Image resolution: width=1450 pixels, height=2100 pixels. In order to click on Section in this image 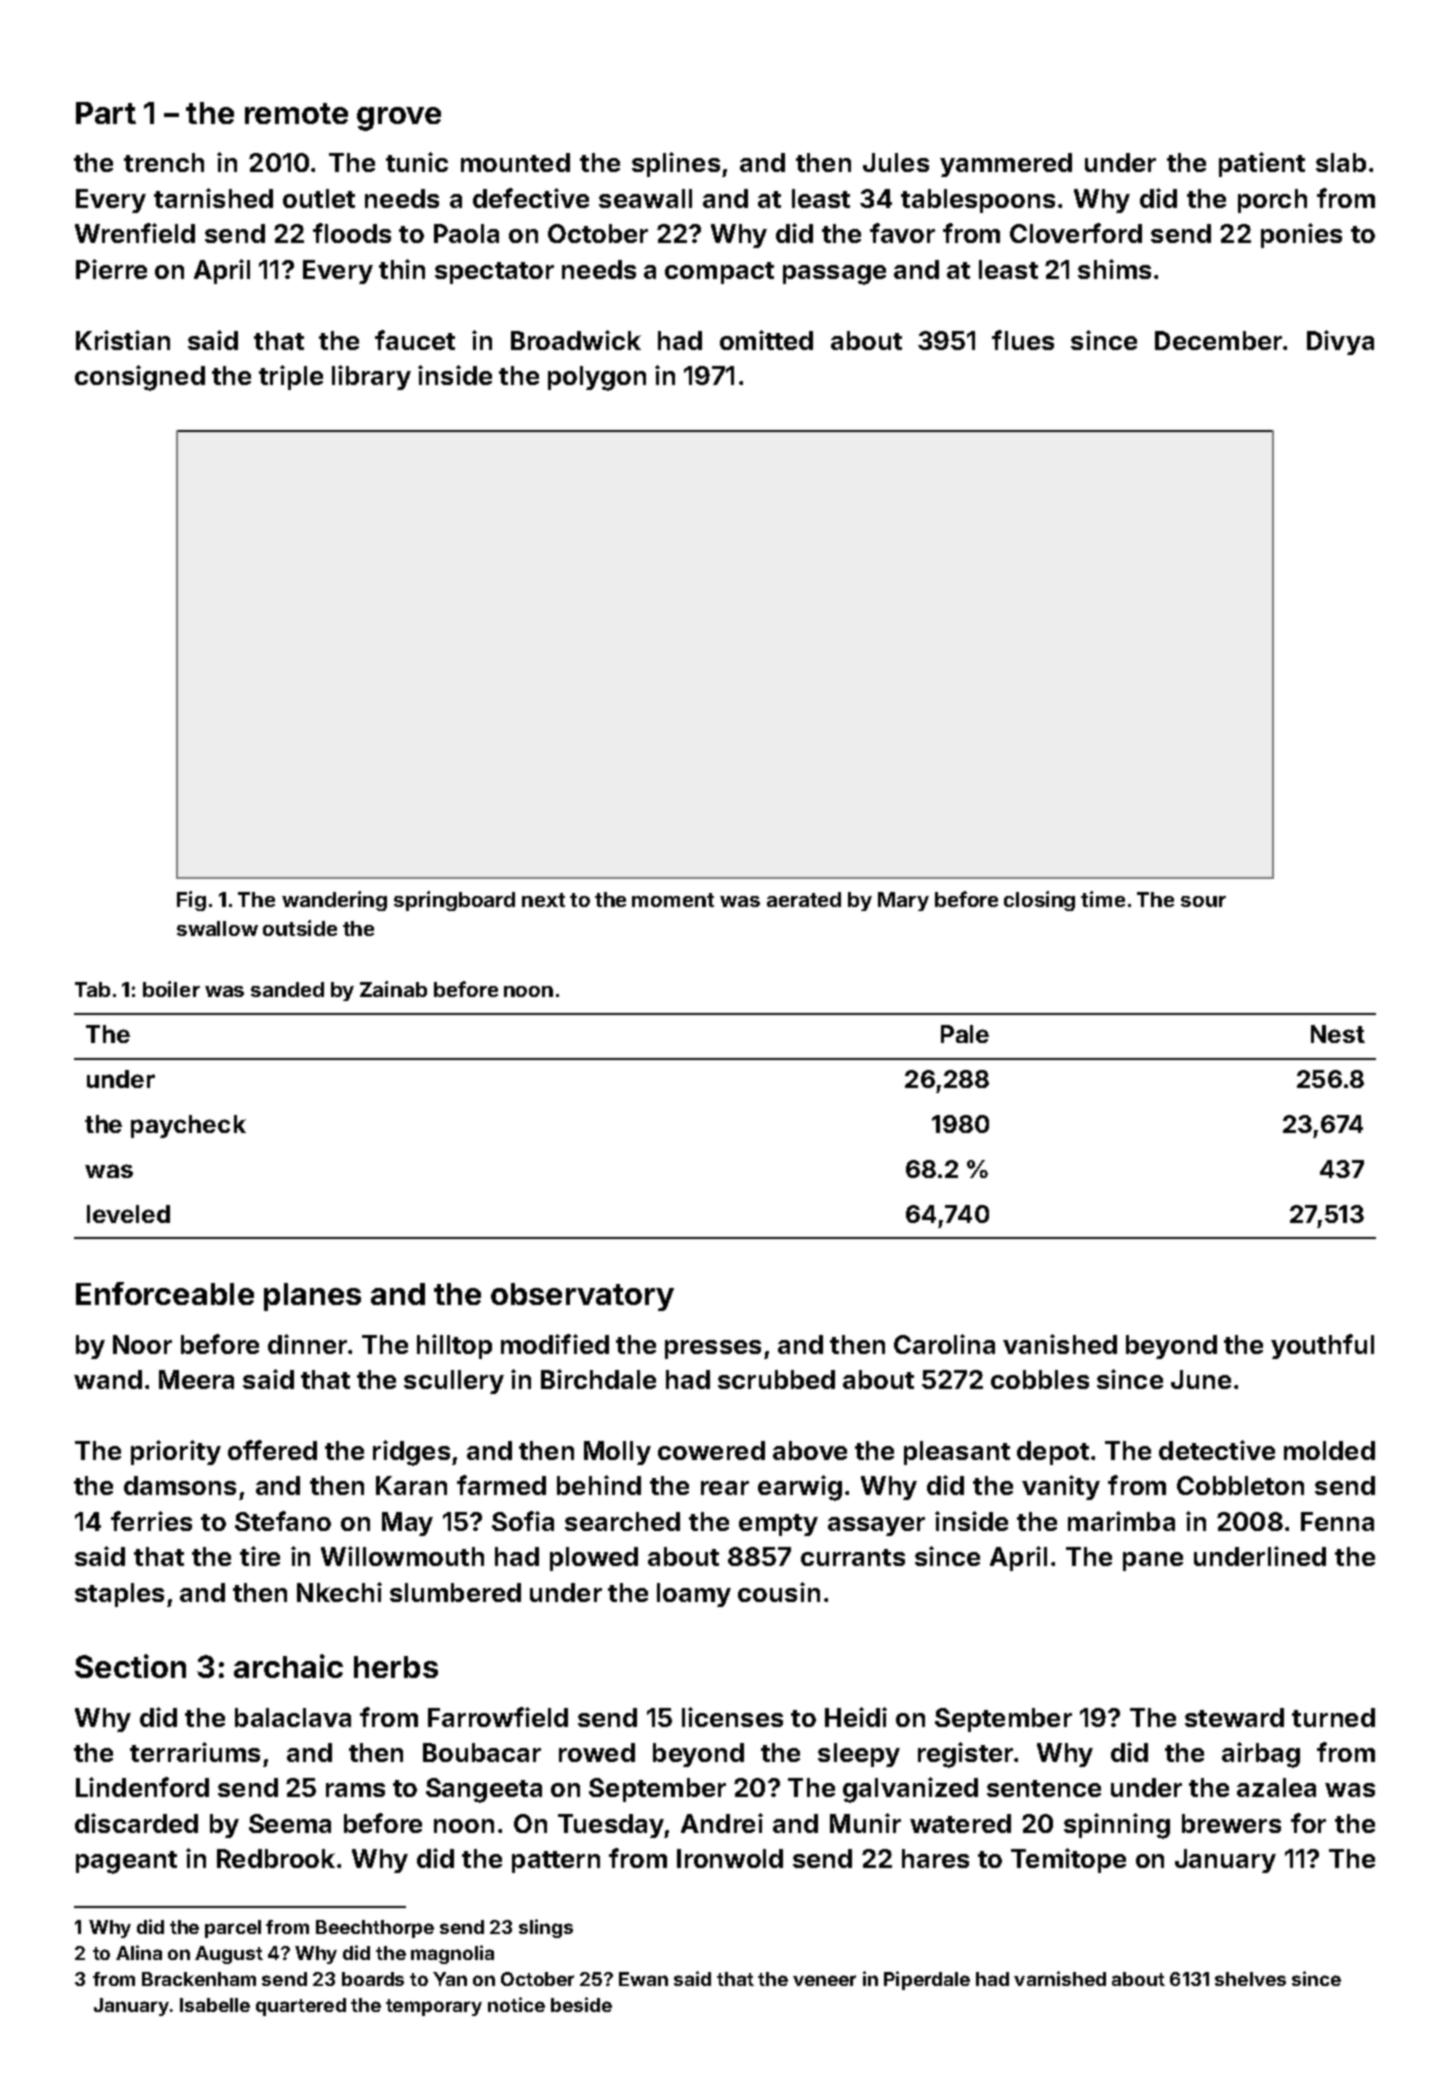, I will do `click(130, 1666)`.
